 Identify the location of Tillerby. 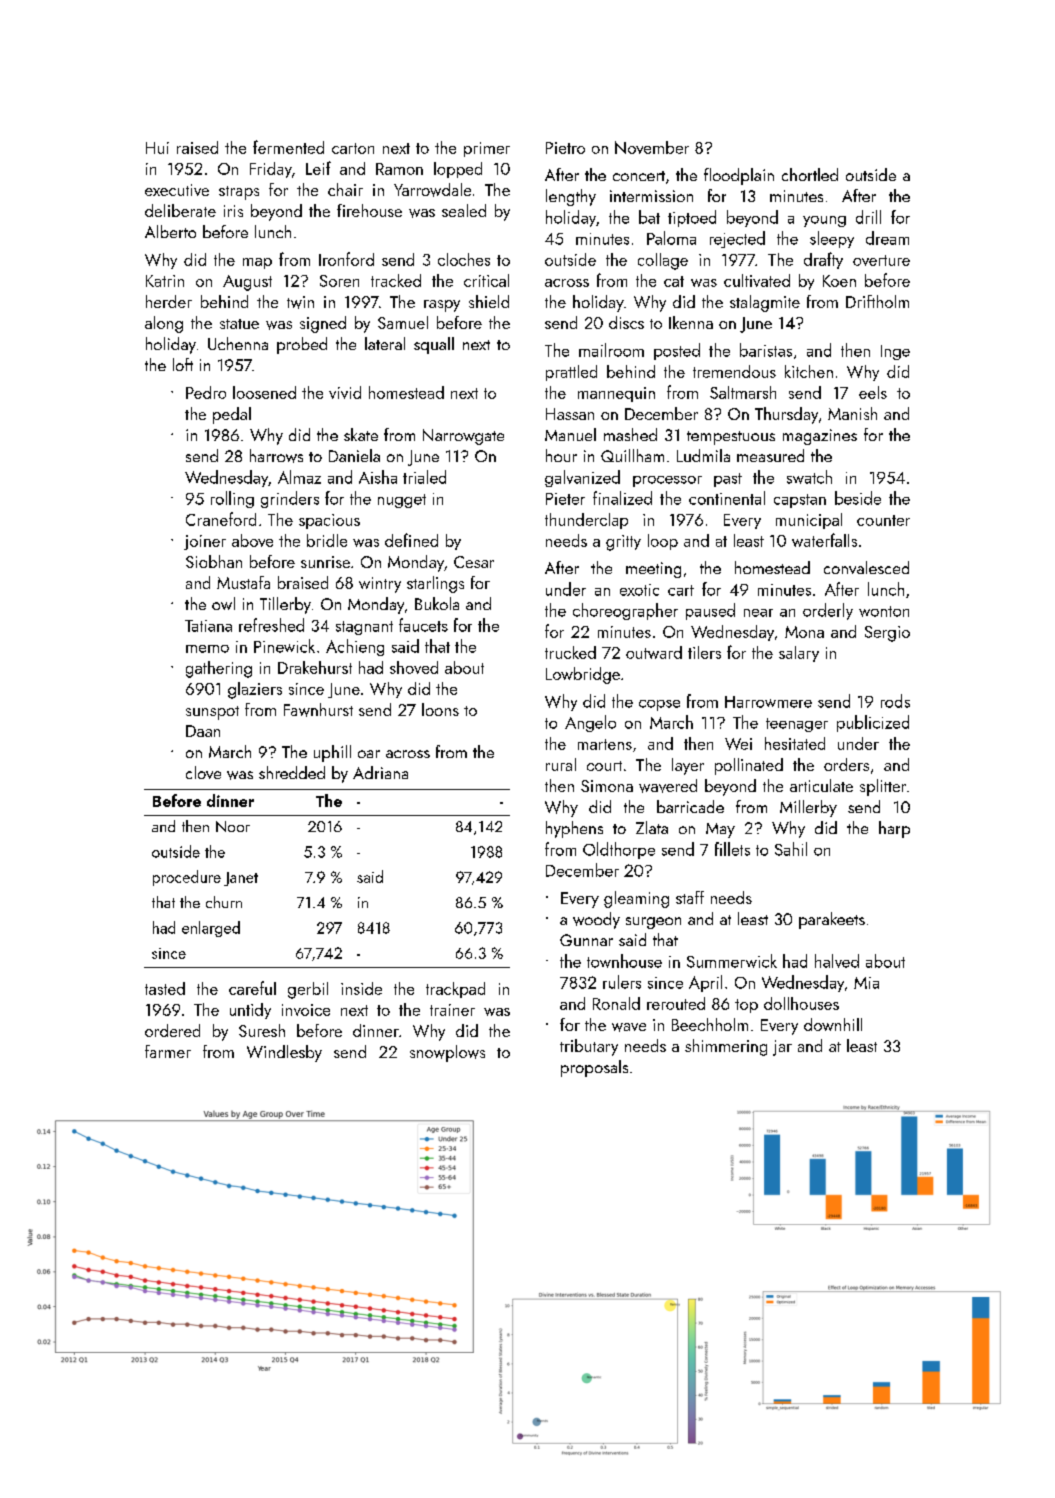
(285, 605).
